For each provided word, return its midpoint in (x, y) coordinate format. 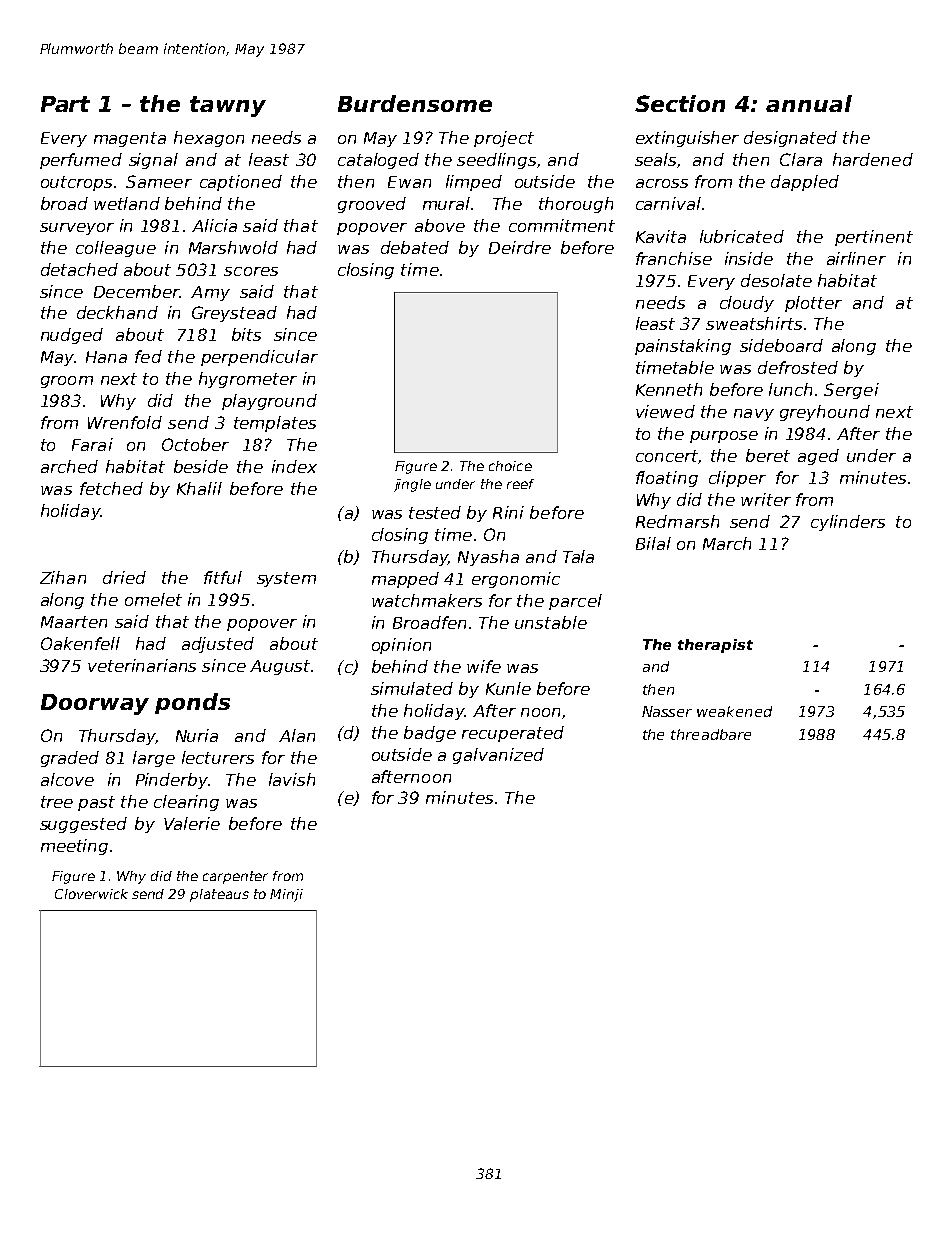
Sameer (159, 181)
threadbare (711, 734)
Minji (286, 895)
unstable (551, 622)
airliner (856, 258)
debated (415, 247)
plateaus (219, 895)
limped (474, 183)
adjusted (218, 645)
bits (246, 334)
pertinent (874, 238)
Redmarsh (677, 521)
